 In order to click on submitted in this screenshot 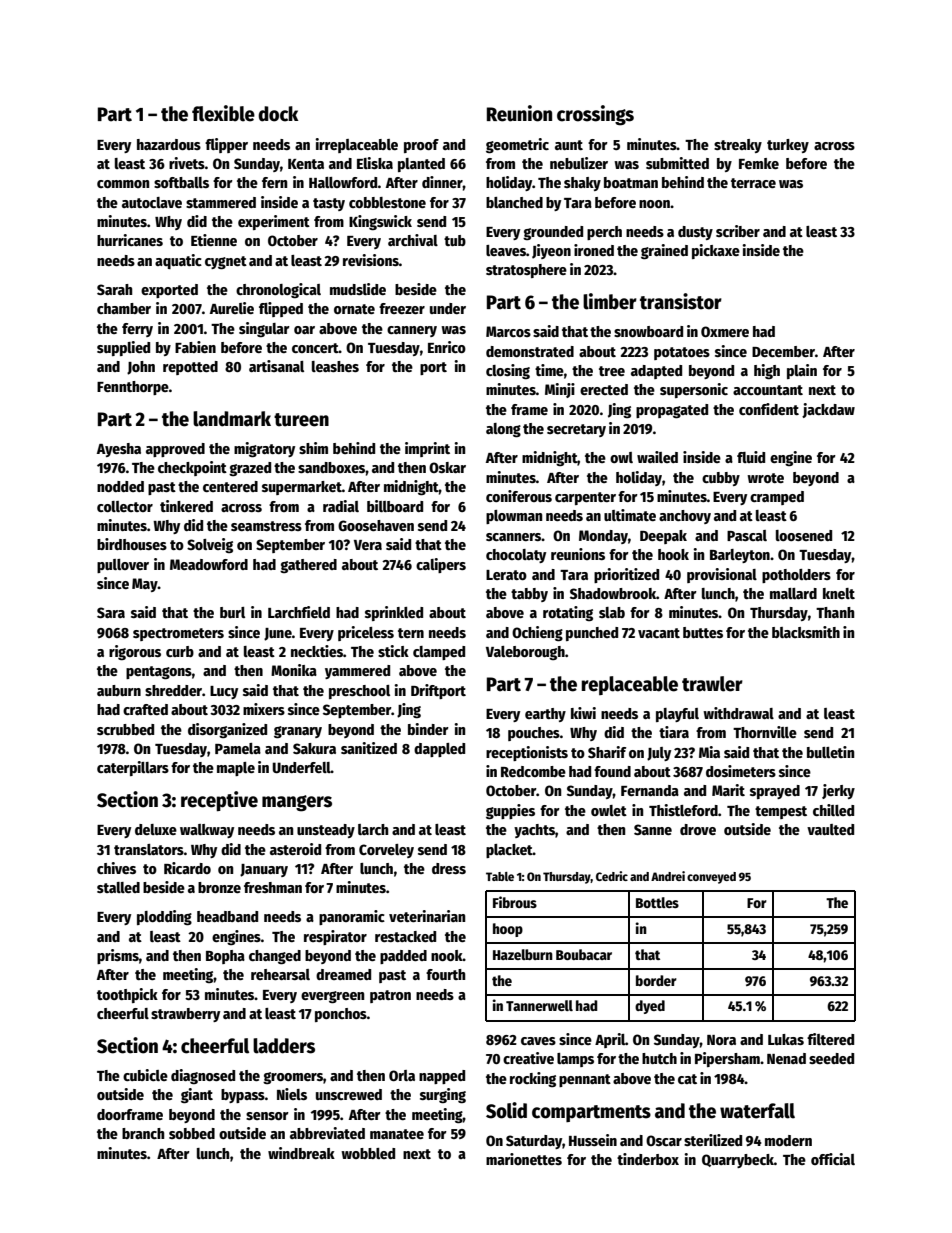, I will do `click(677, 163)`.
